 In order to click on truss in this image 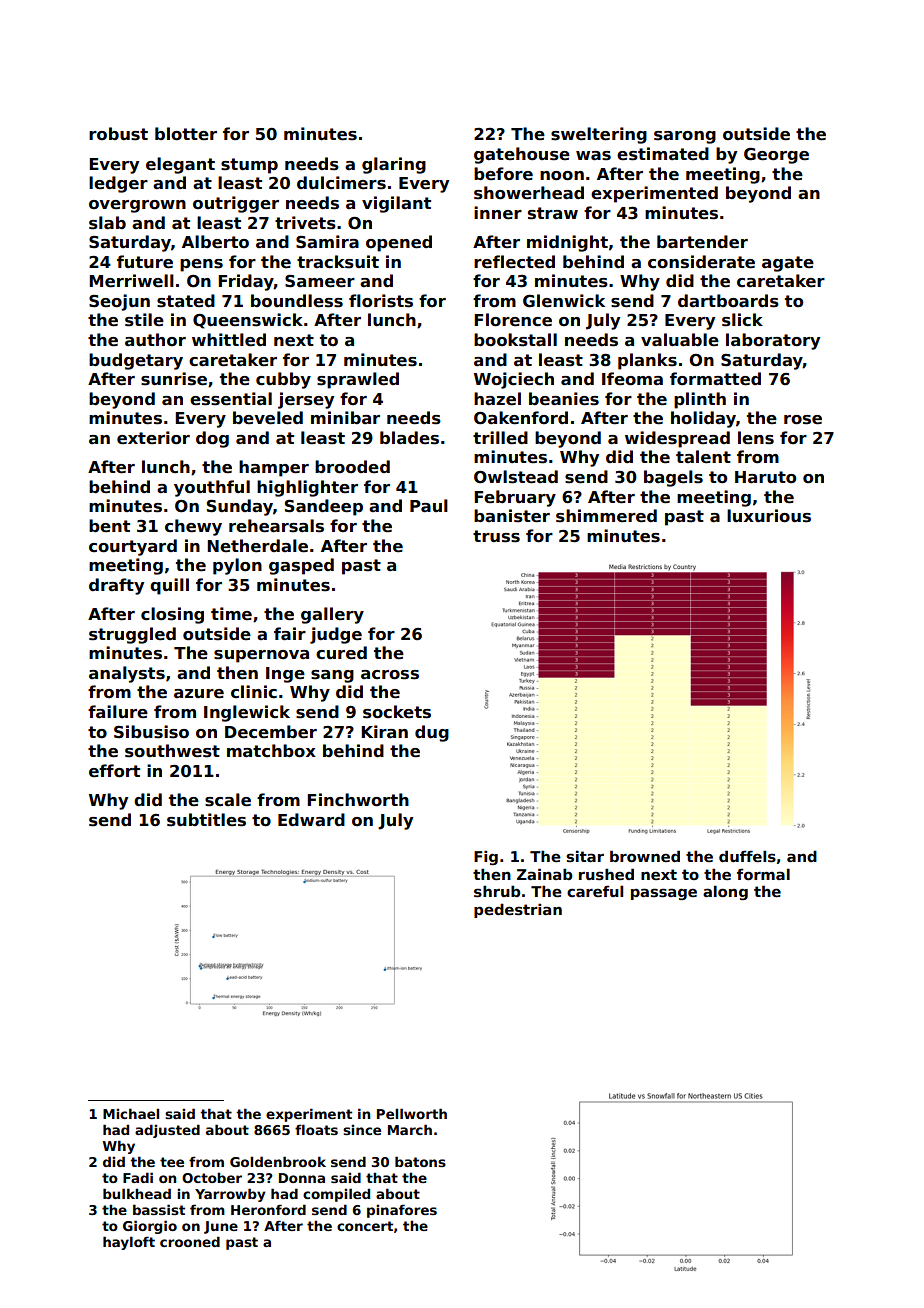, I will do `click(496, 536)`.
